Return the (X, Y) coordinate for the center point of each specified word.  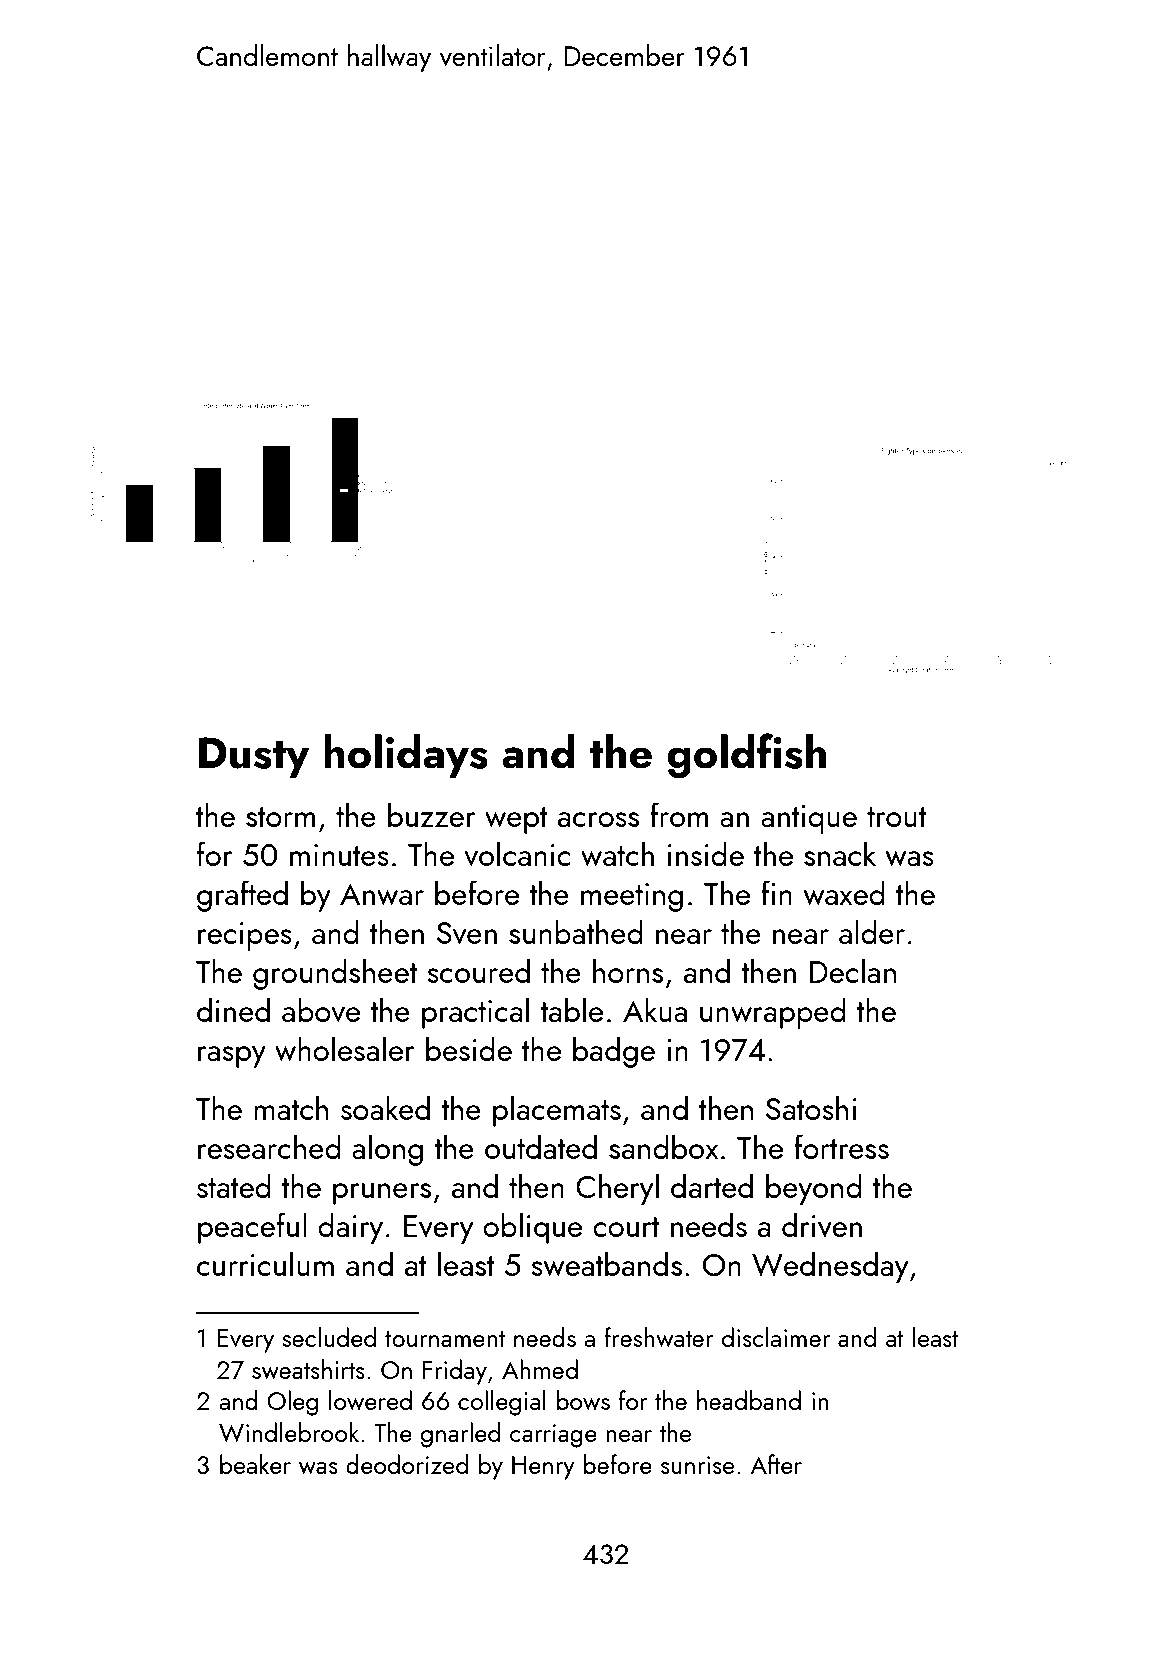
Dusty (254, 757)
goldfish (746, 756)
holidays (406, 756)
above (321, 1010)
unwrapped (773, 1013)
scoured (478, 970)
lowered (370, 1400)
